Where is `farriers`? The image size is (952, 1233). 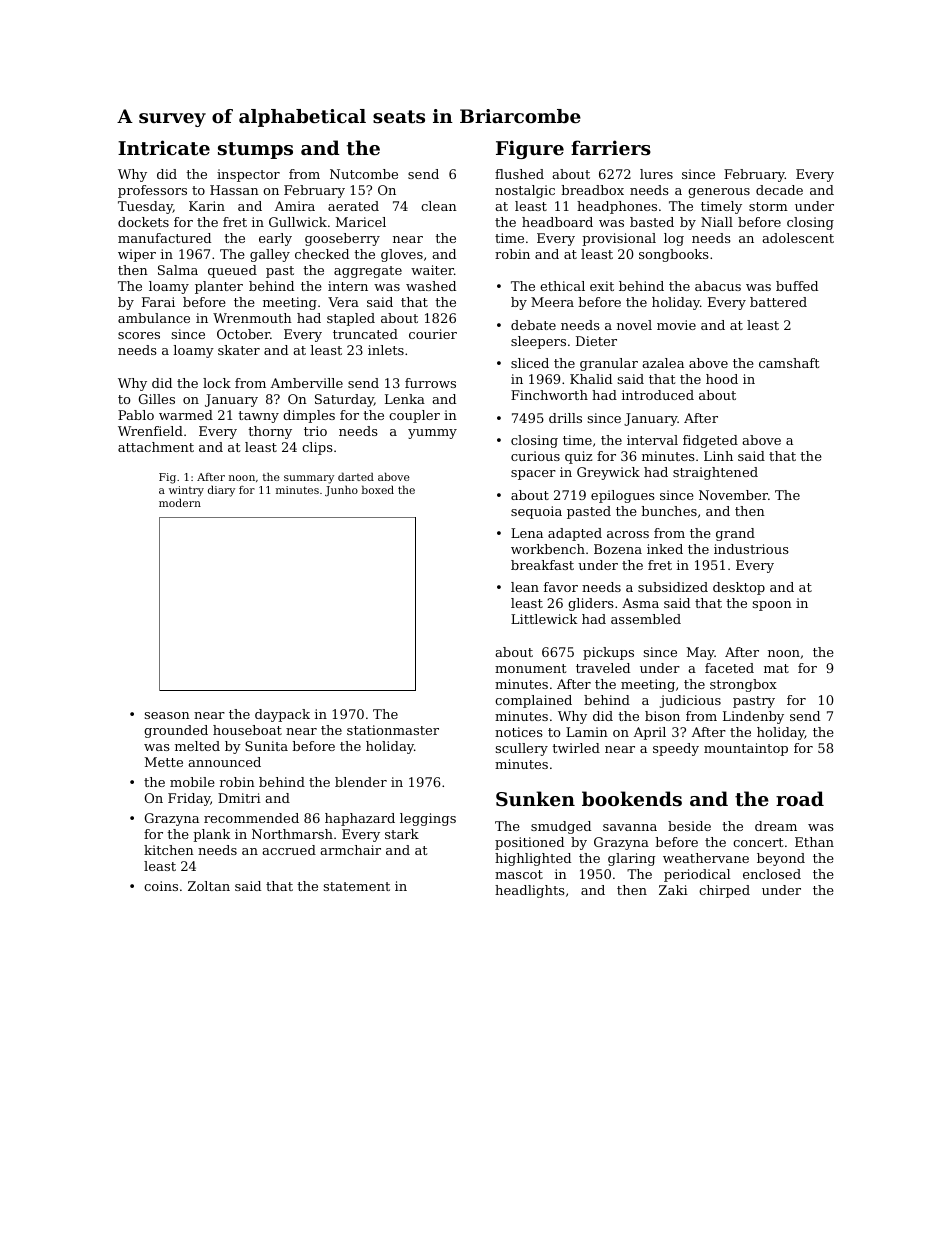 farriers is located at coordinates (611, 148).
